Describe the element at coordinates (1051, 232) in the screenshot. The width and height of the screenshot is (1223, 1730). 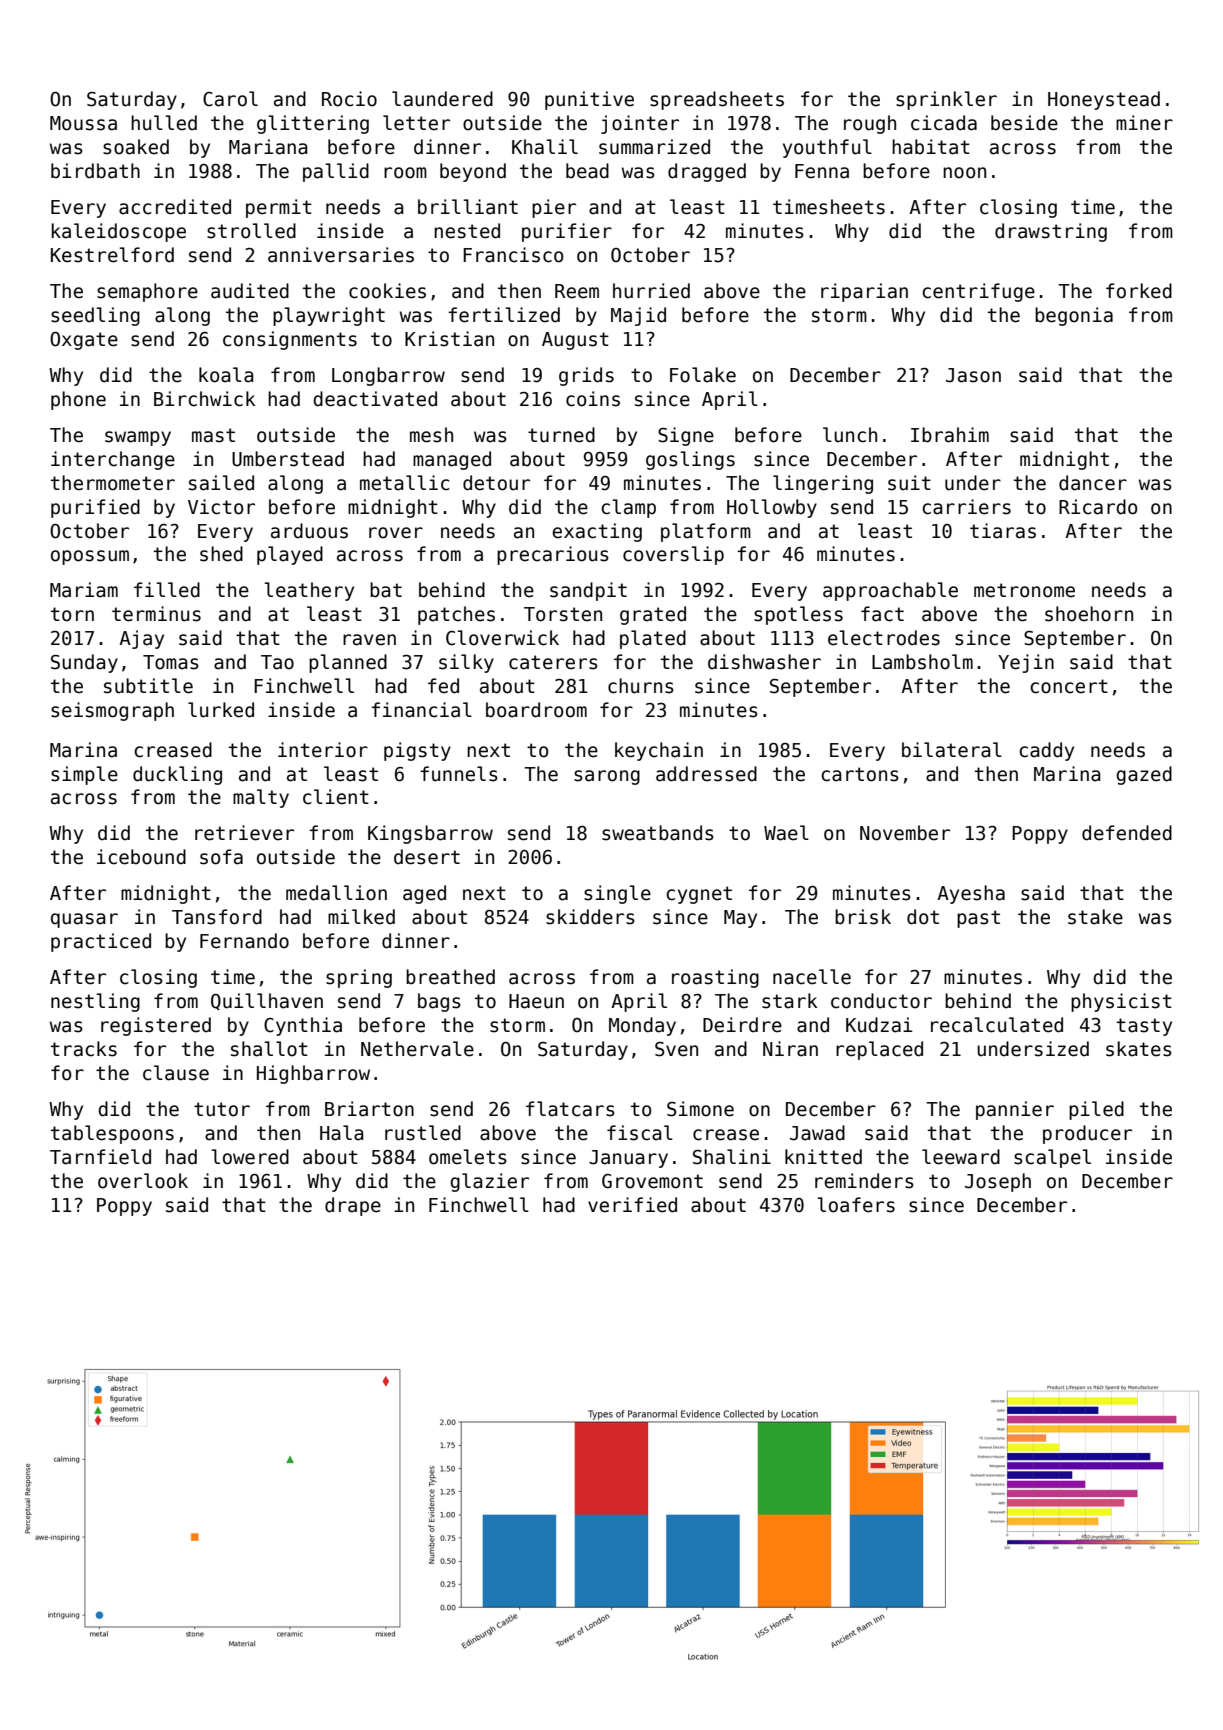
I see `drawstring` at that location.
